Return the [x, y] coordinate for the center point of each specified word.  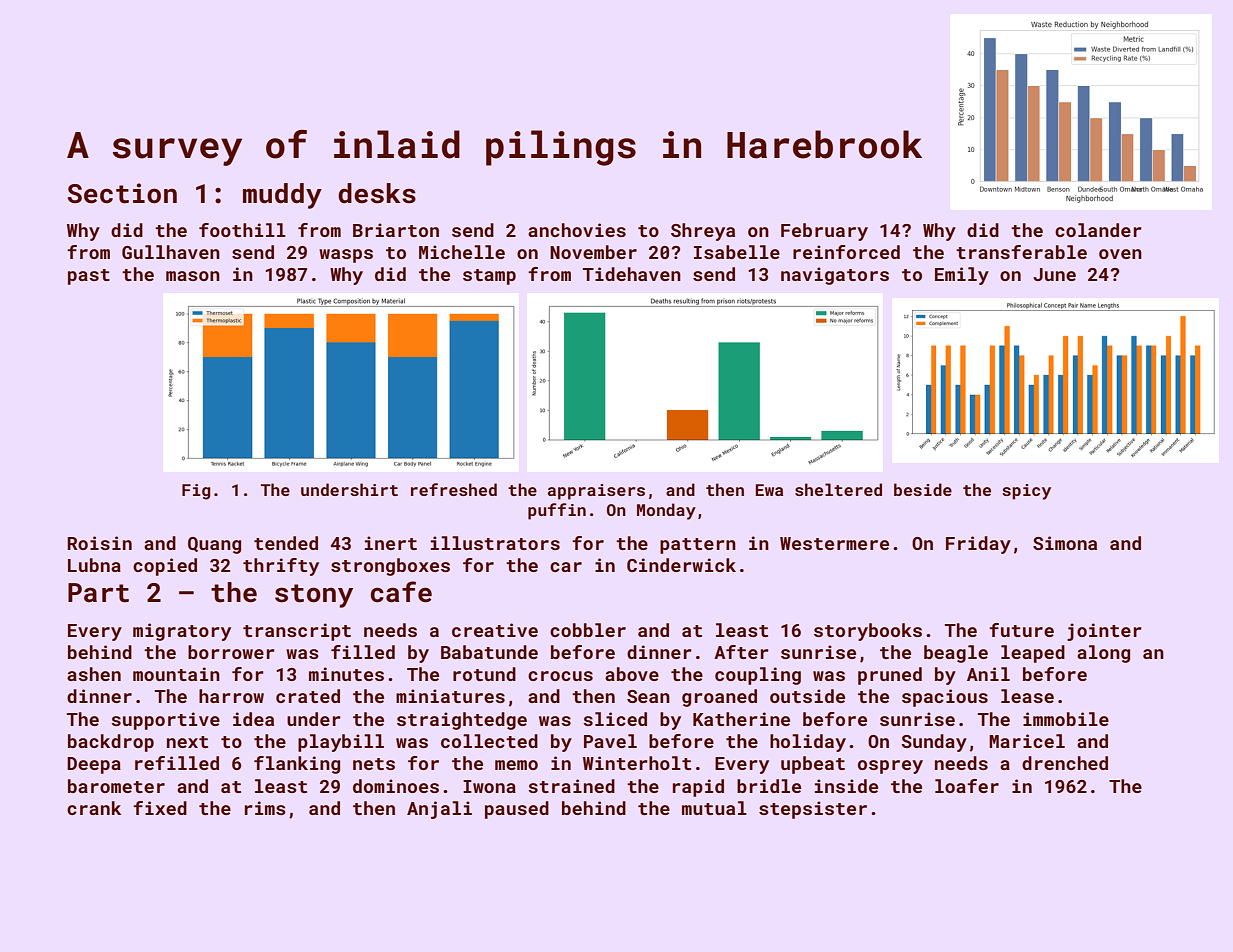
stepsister [813, 810]
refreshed [454, 489]
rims [265, 808]
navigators [835, 276]
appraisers [596, 492]
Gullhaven [171, 252]
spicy [1026, 492]
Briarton [396, 230]
